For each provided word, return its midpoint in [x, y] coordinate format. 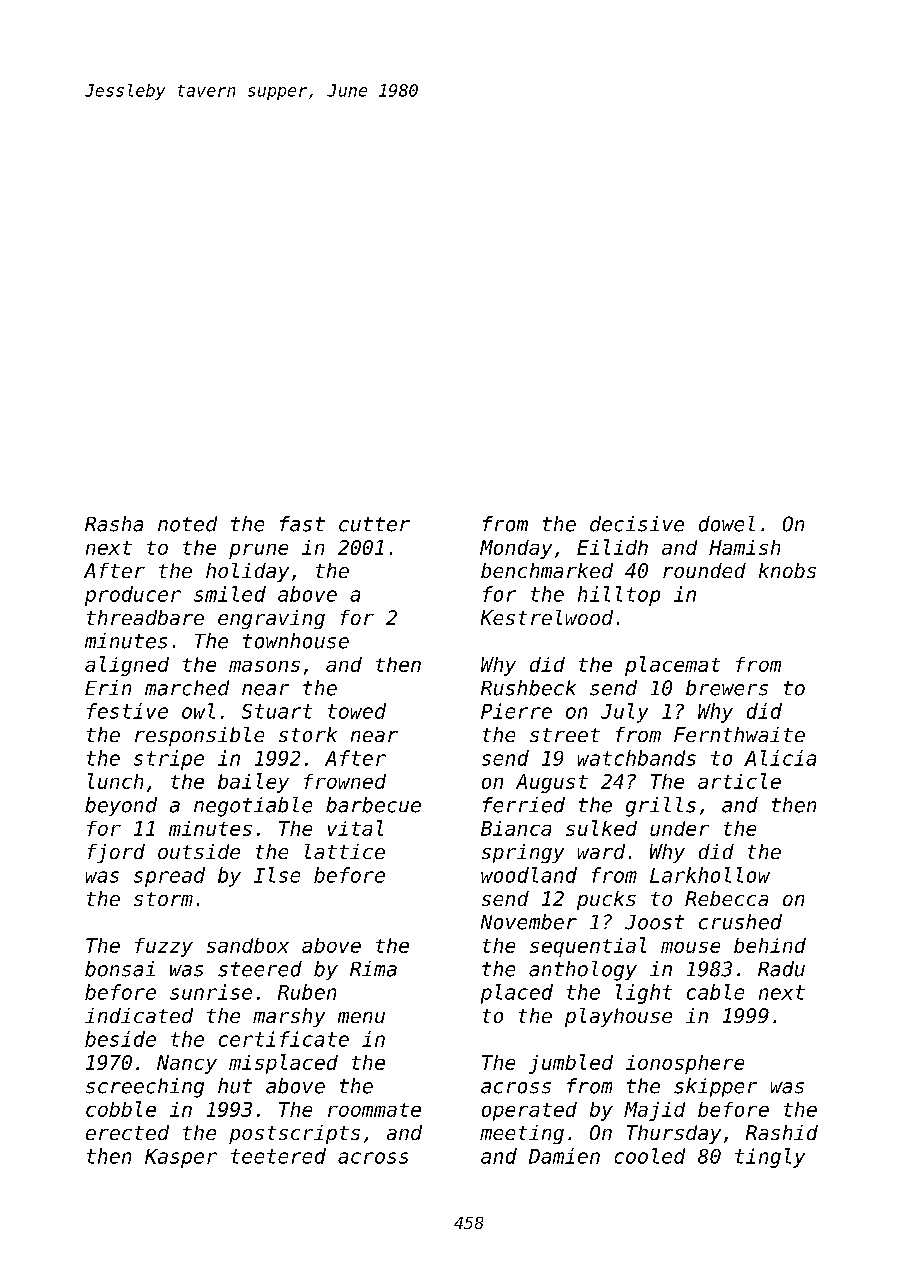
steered [260, 969]
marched [187, 688]
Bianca [516, 828]
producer [133, 596]
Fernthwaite [739, 734]
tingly [770, 1158]
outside [199, 851]
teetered [278, 1156]
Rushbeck [528, 688]
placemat [672, 666]
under [679, 828]
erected [127, 1132]
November [529, 922]
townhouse [296, 641]
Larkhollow [710, 875]
